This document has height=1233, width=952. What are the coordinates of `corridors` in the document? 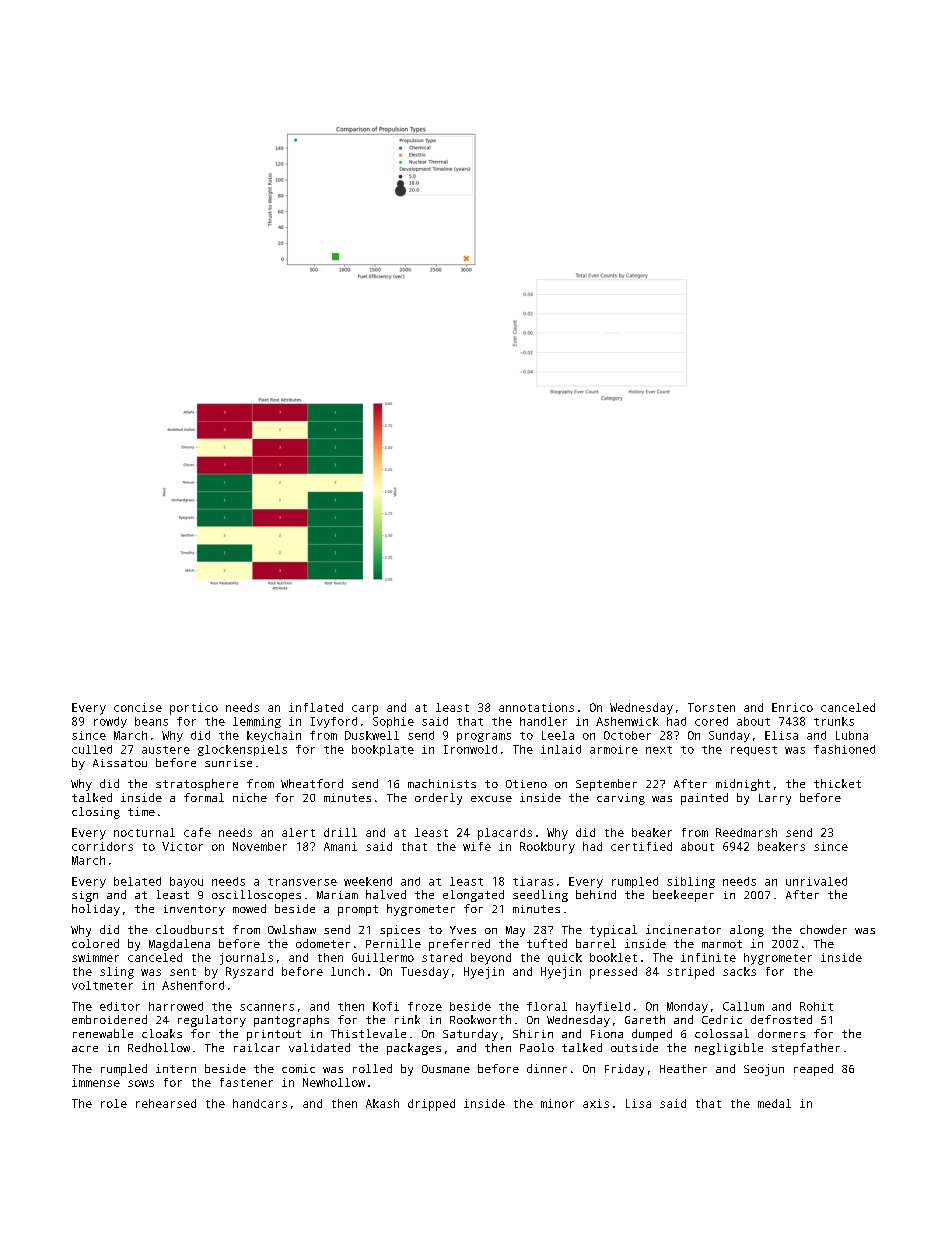 It's located at (102, 846).
